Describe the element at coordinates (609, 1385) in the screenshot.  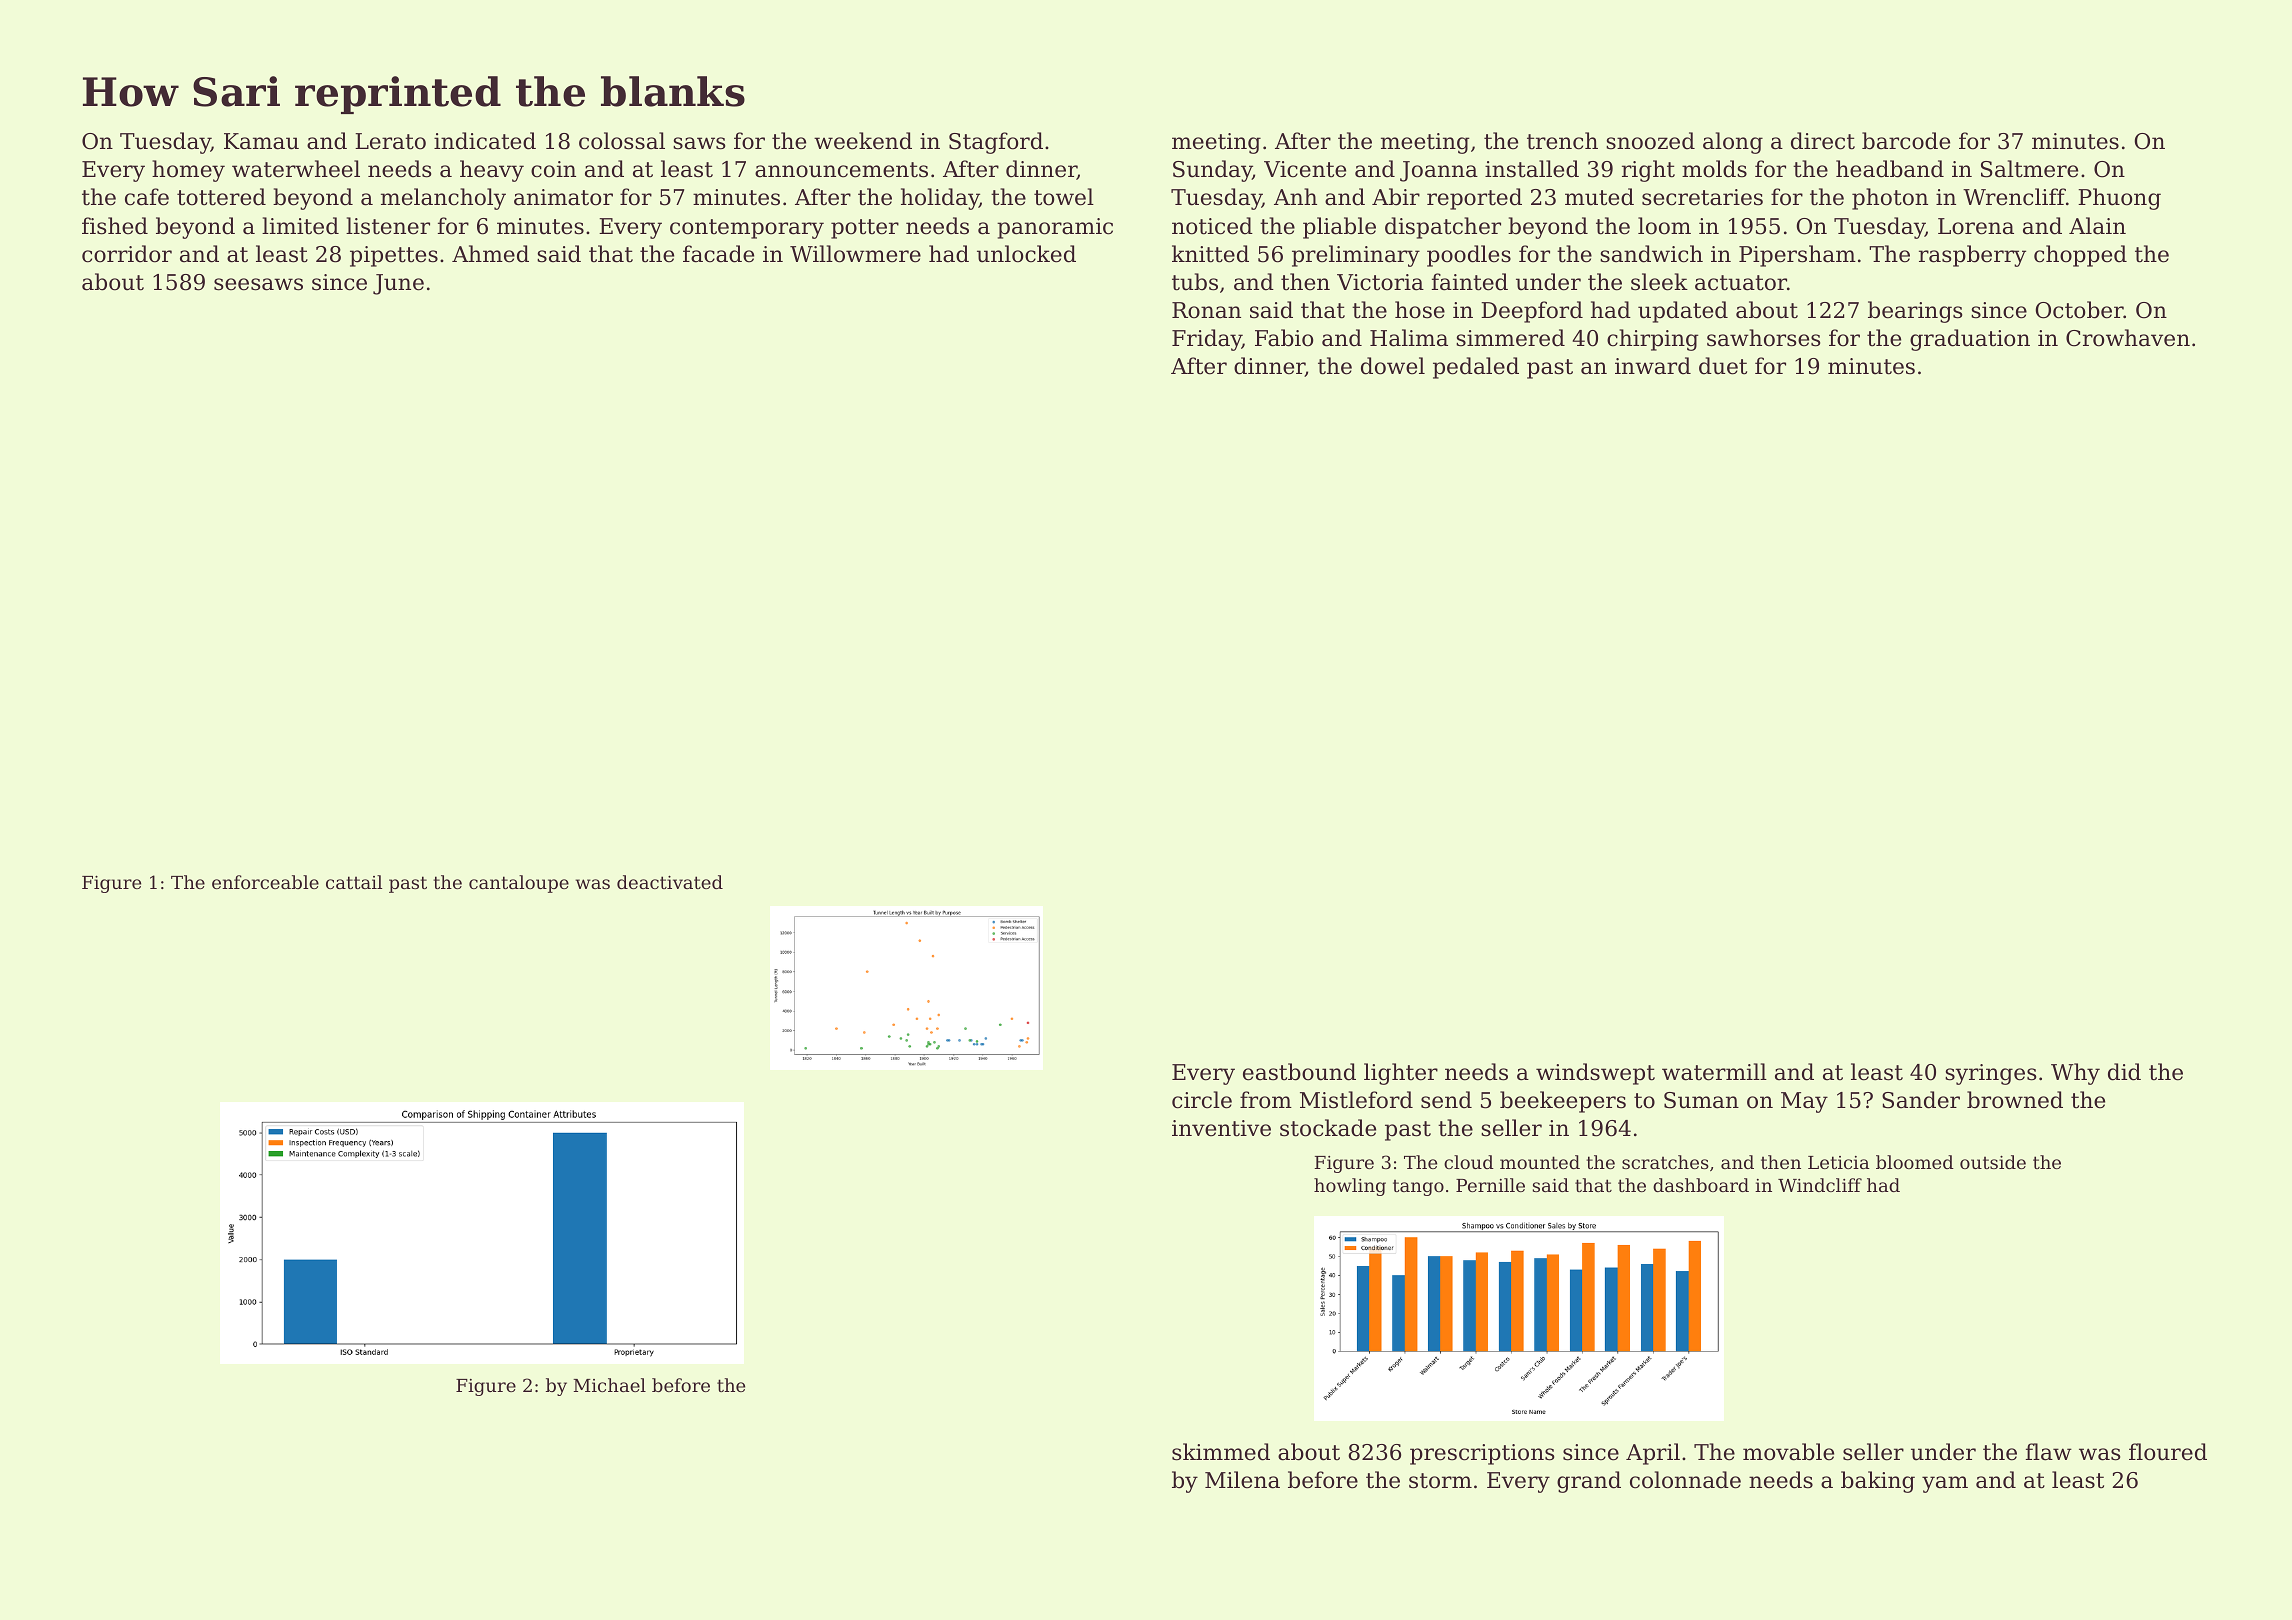
I see `Michael` at that location.
